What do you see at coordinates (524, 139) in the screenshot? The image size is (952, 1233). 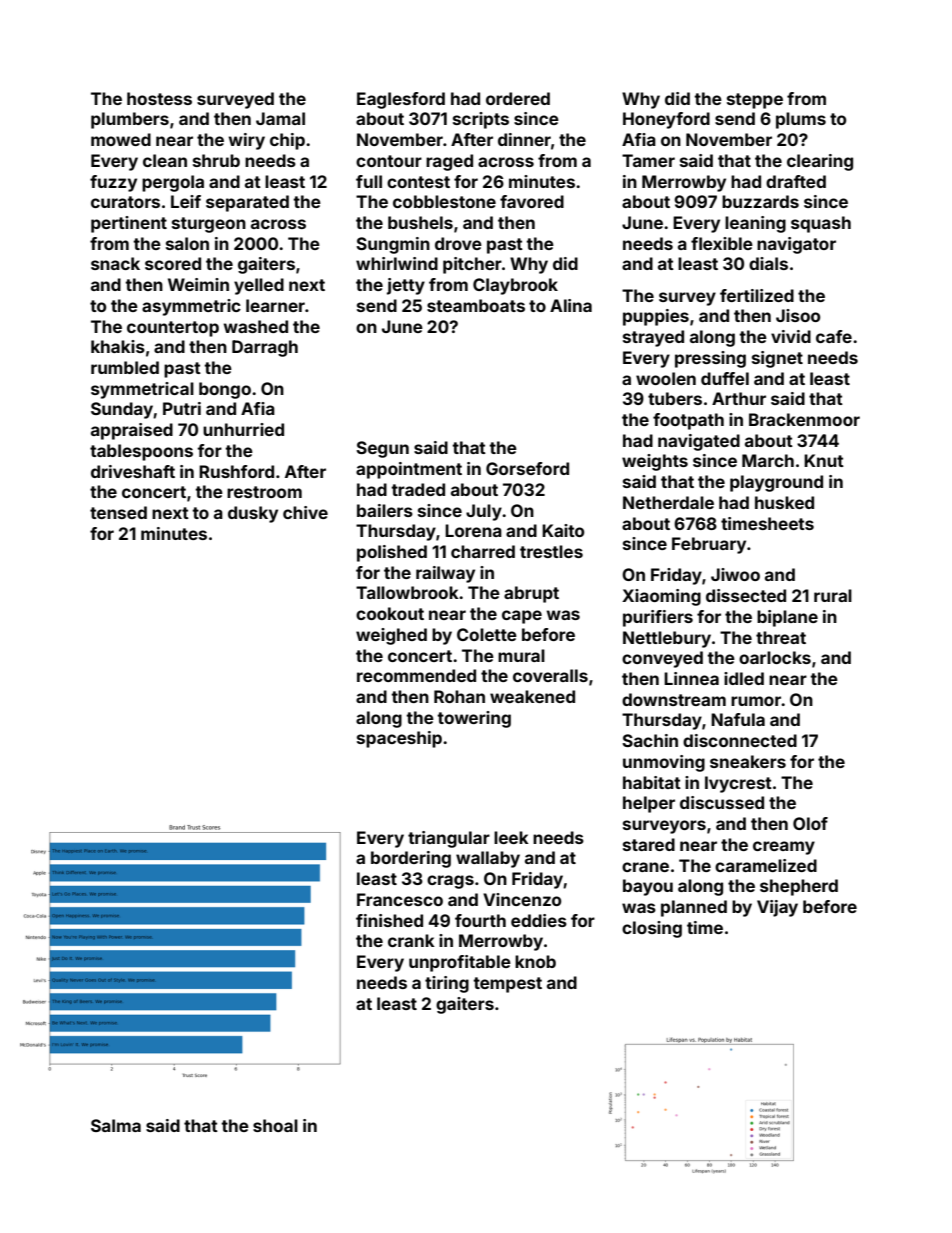 I see `dinner` at bounding box center [524, 139].
